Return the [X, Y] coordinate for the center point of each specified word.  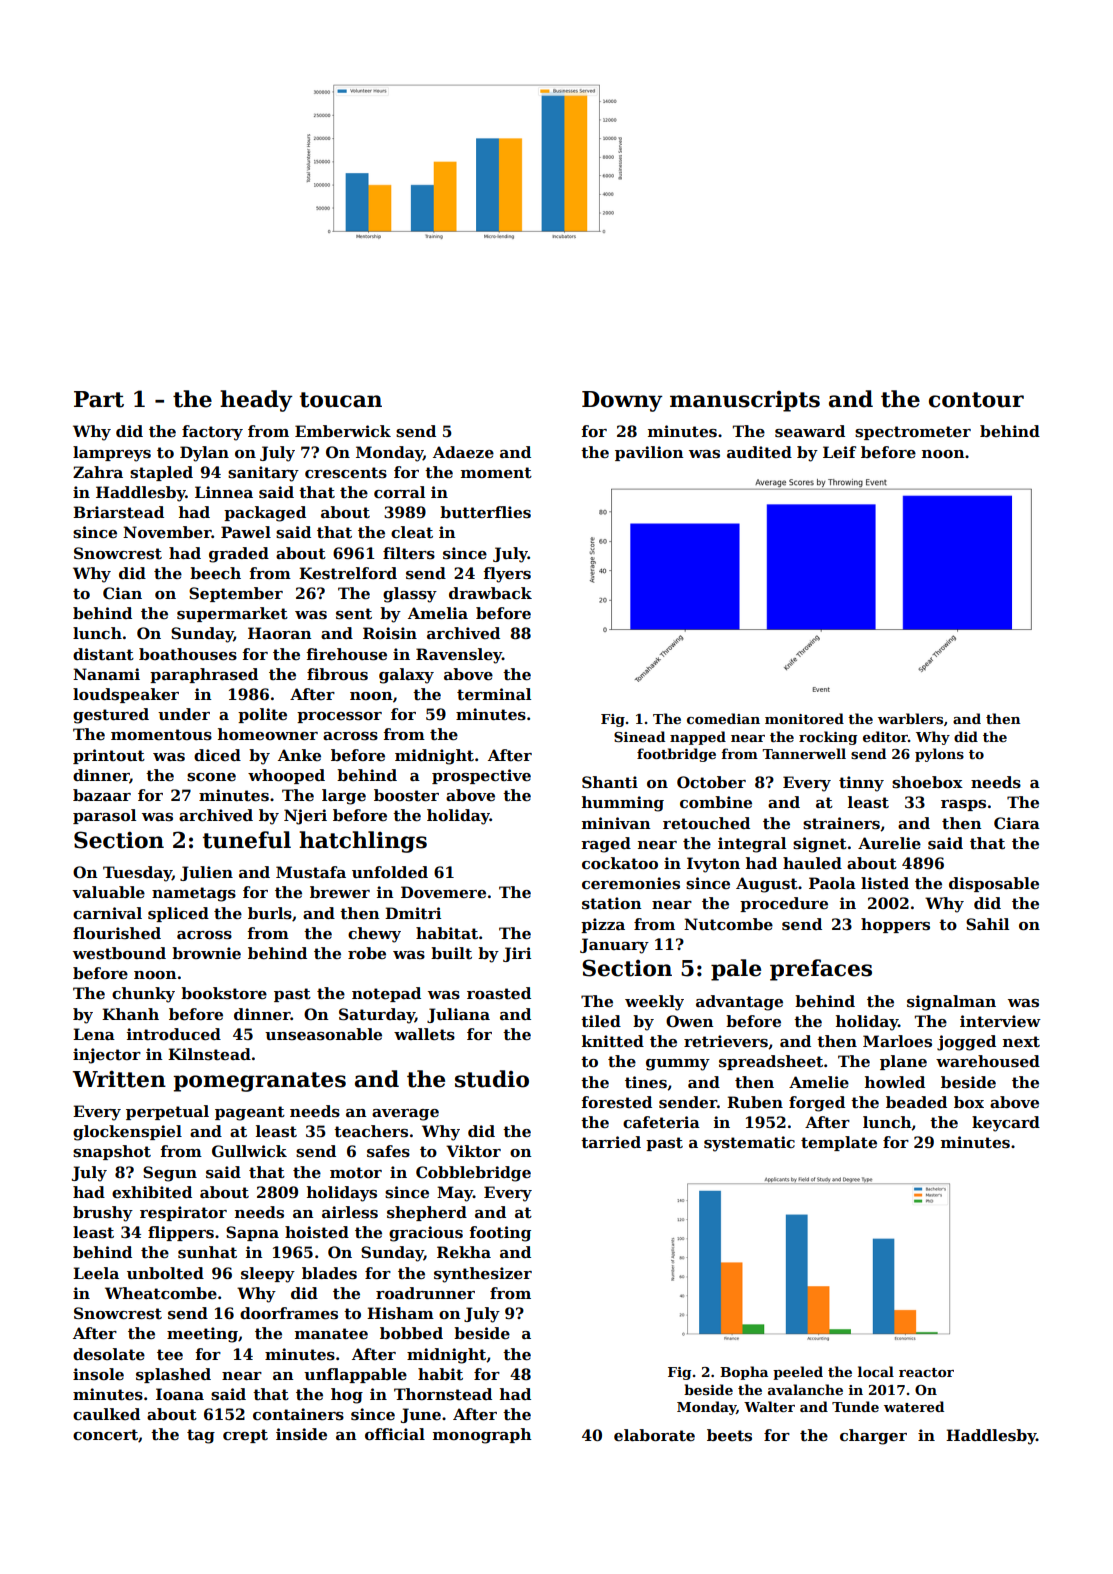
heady [256, 401]
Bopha [744, 1373]
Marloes [897, 1041]
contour [976, 400]
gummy [678, 1065]
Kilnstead [209, 1054]
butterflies [485, 512]
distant [103, 654]
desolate [109, 1354]
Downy [622, 401]
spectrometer [913, 433]
